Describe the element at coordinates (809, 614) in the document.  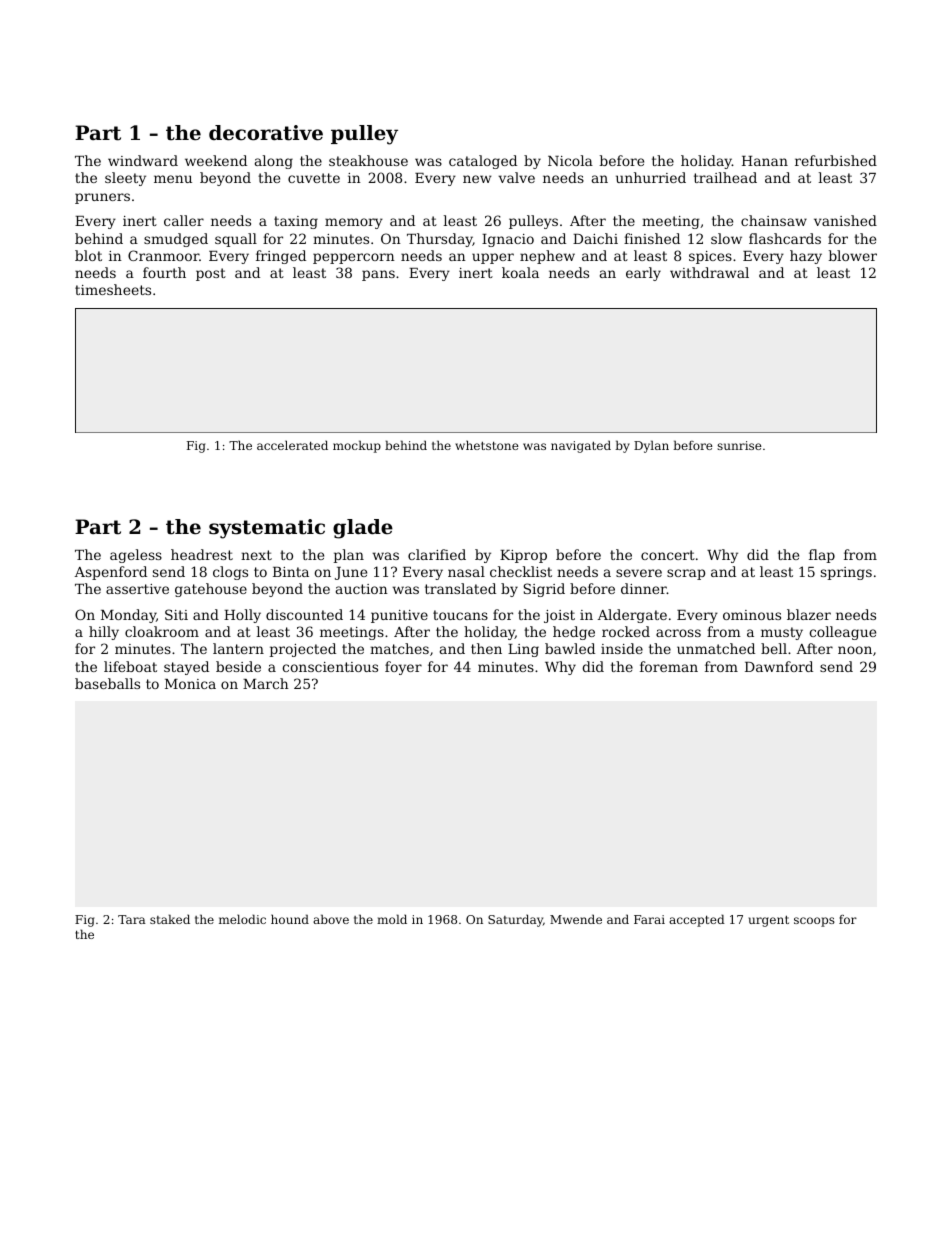
I see `blazer` at that location.
